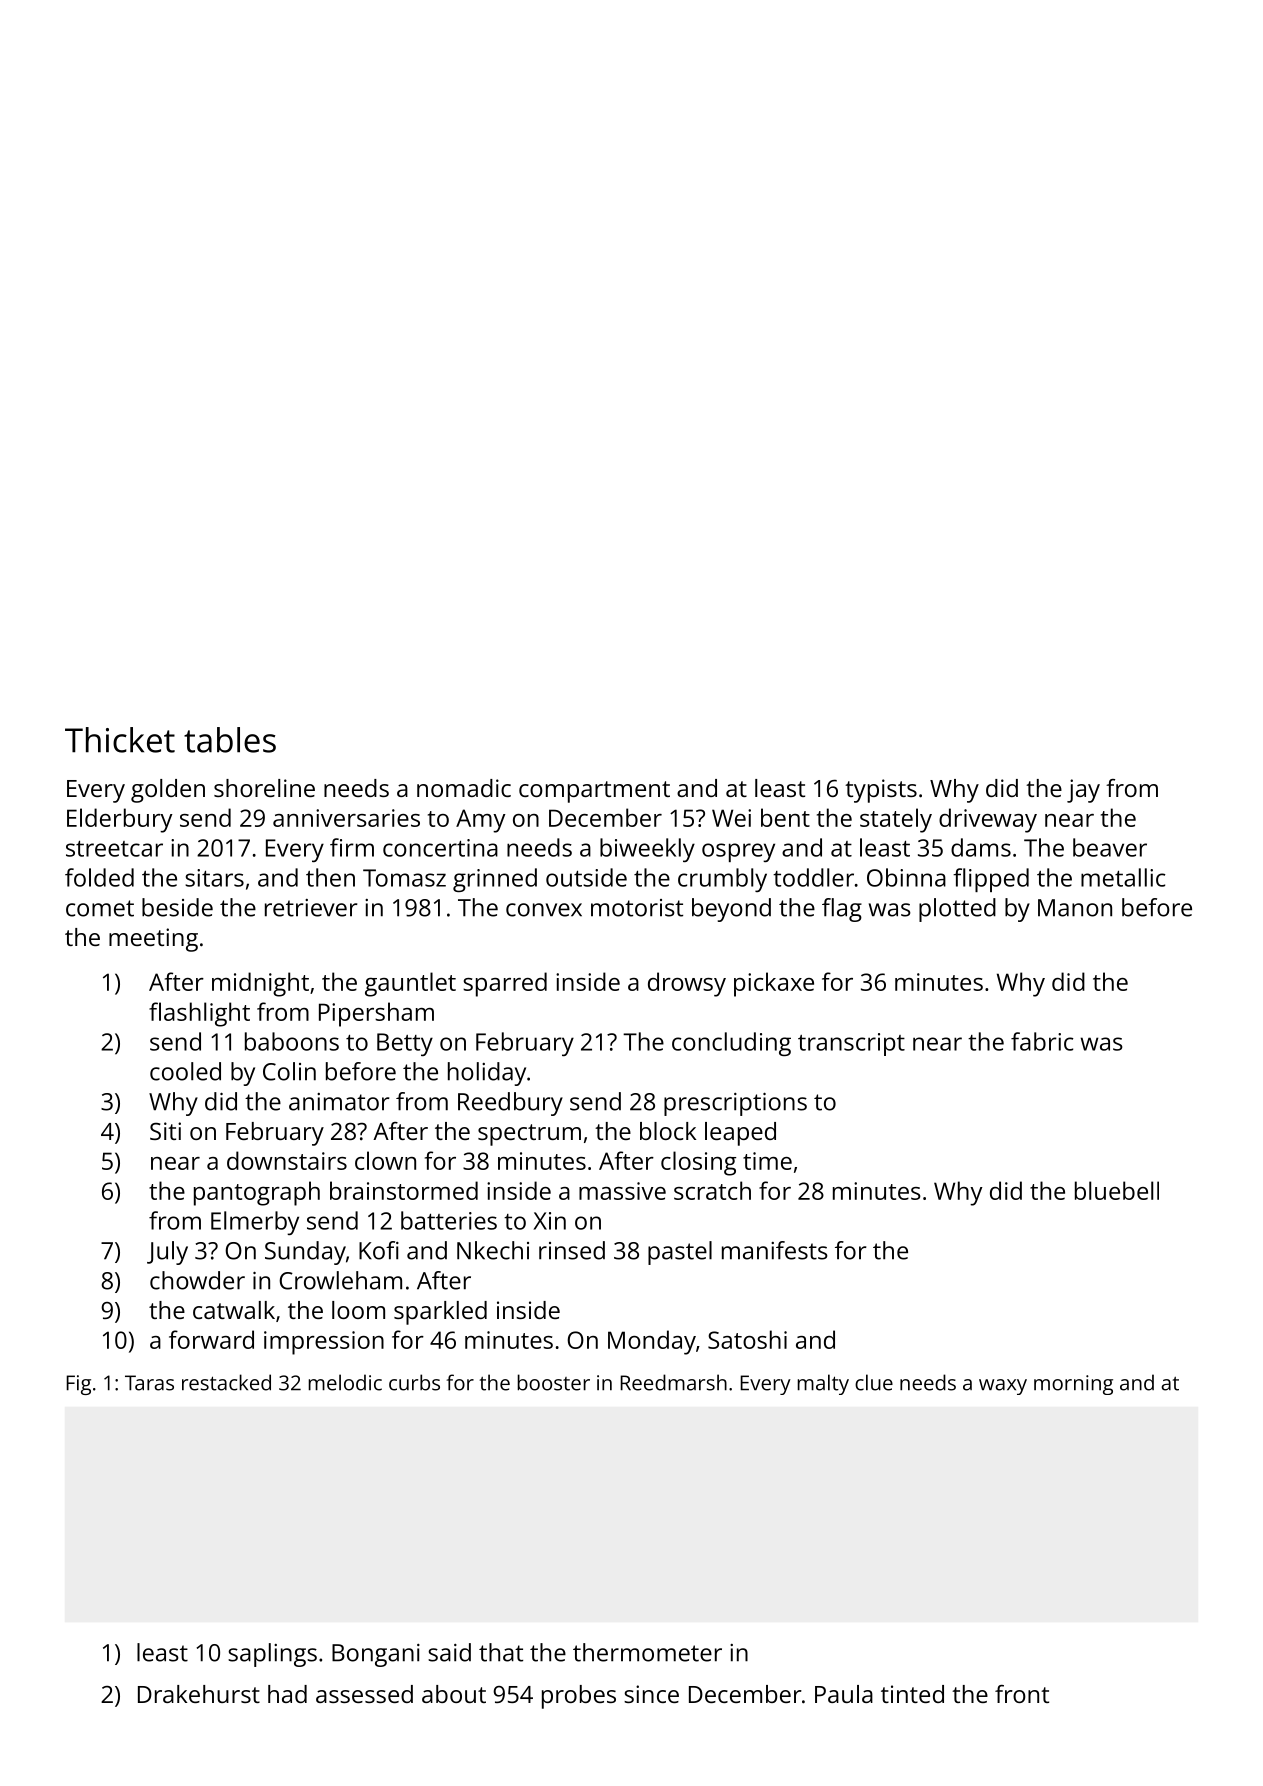  I want to click on Fig, so click(78, 1385).
